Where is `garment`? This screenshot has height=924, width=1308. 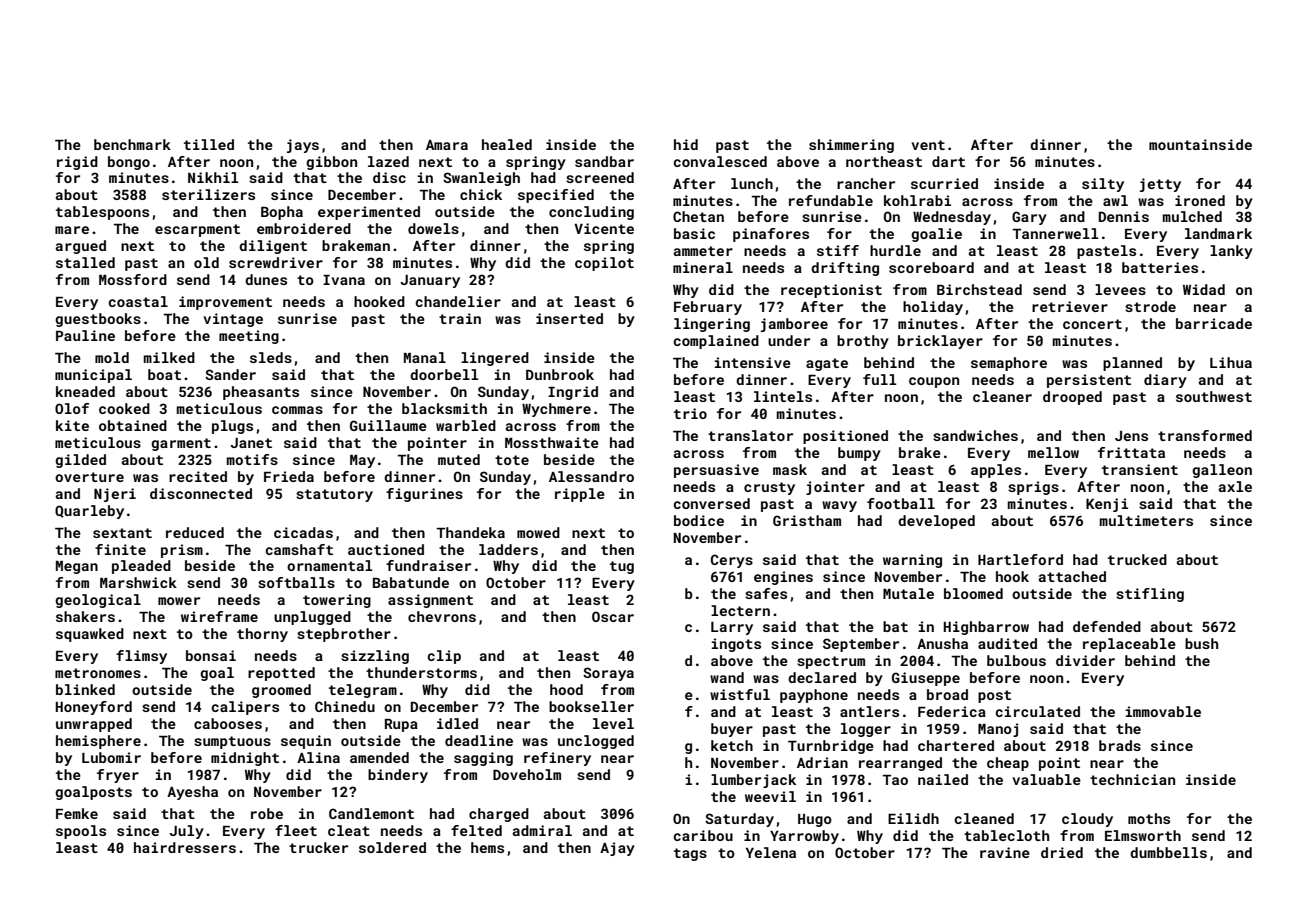 garment is located at coordinates (181, 444).
